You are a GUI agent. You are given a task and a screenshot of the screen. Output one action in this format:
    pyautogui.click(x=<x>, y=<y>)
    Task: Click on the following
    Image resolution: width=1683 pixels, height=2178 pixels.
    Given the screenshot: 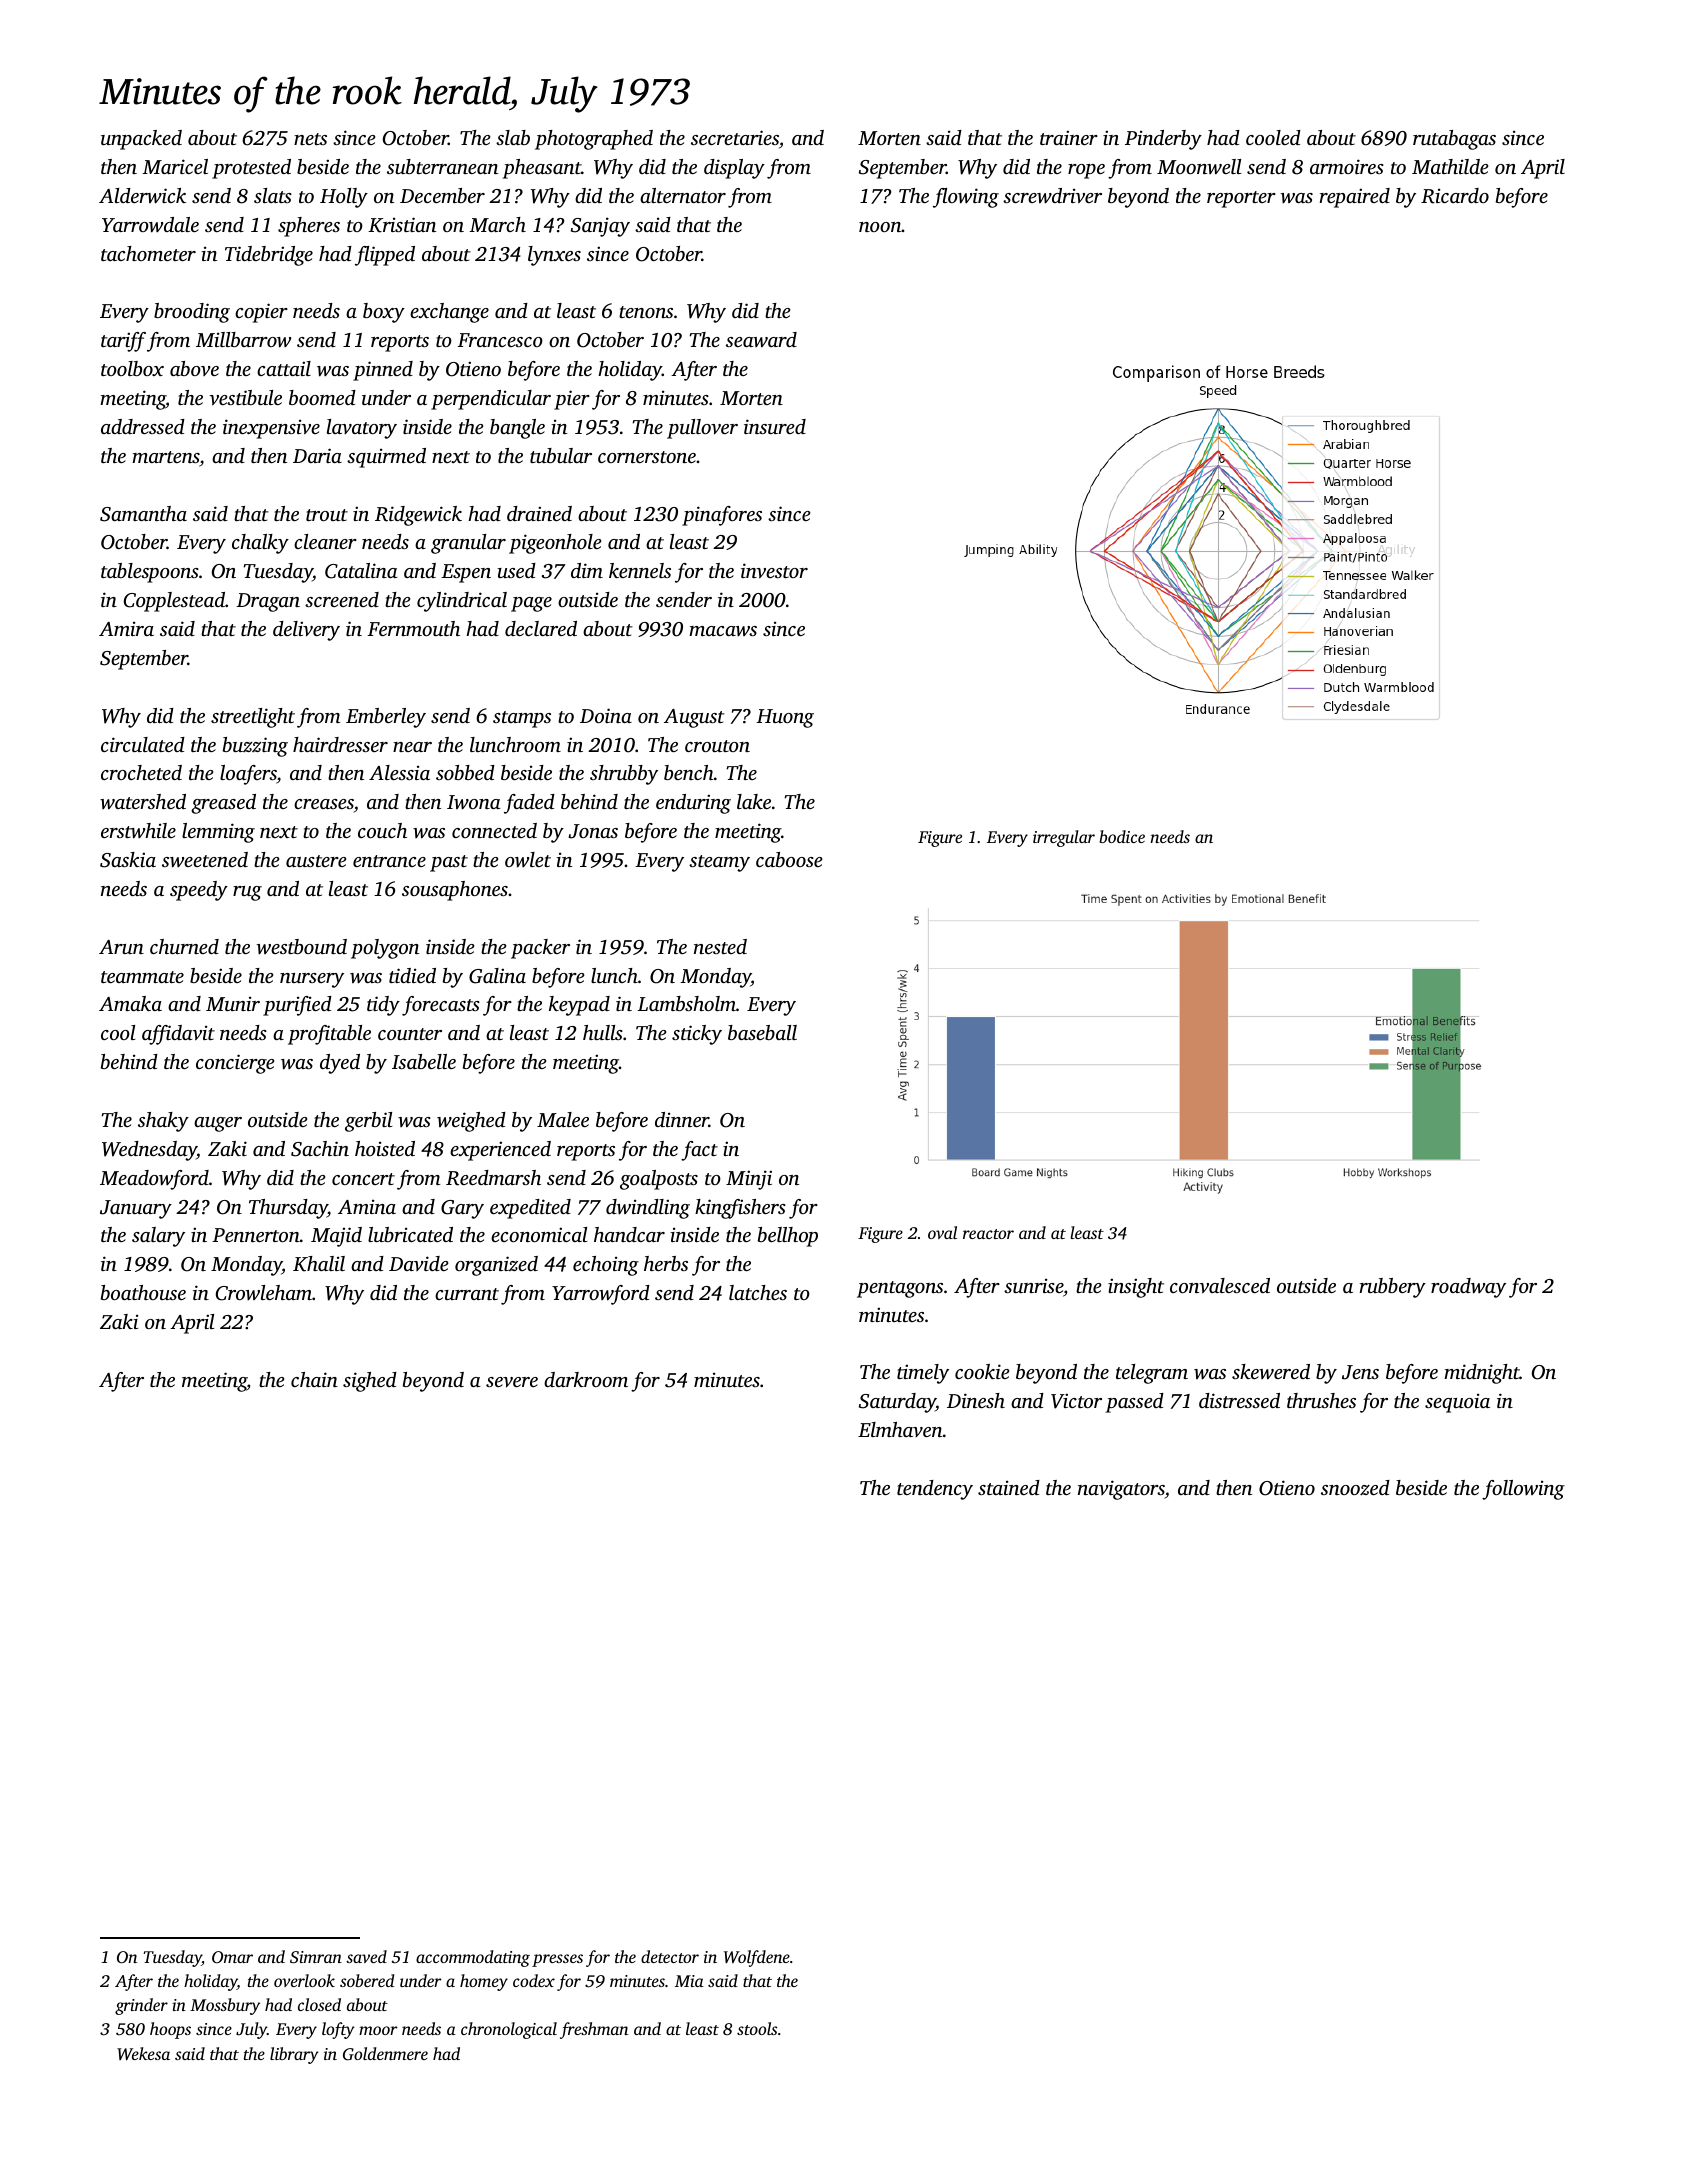 What is the action you would take?
    pyautogui.click(x=1523, y=1490)
